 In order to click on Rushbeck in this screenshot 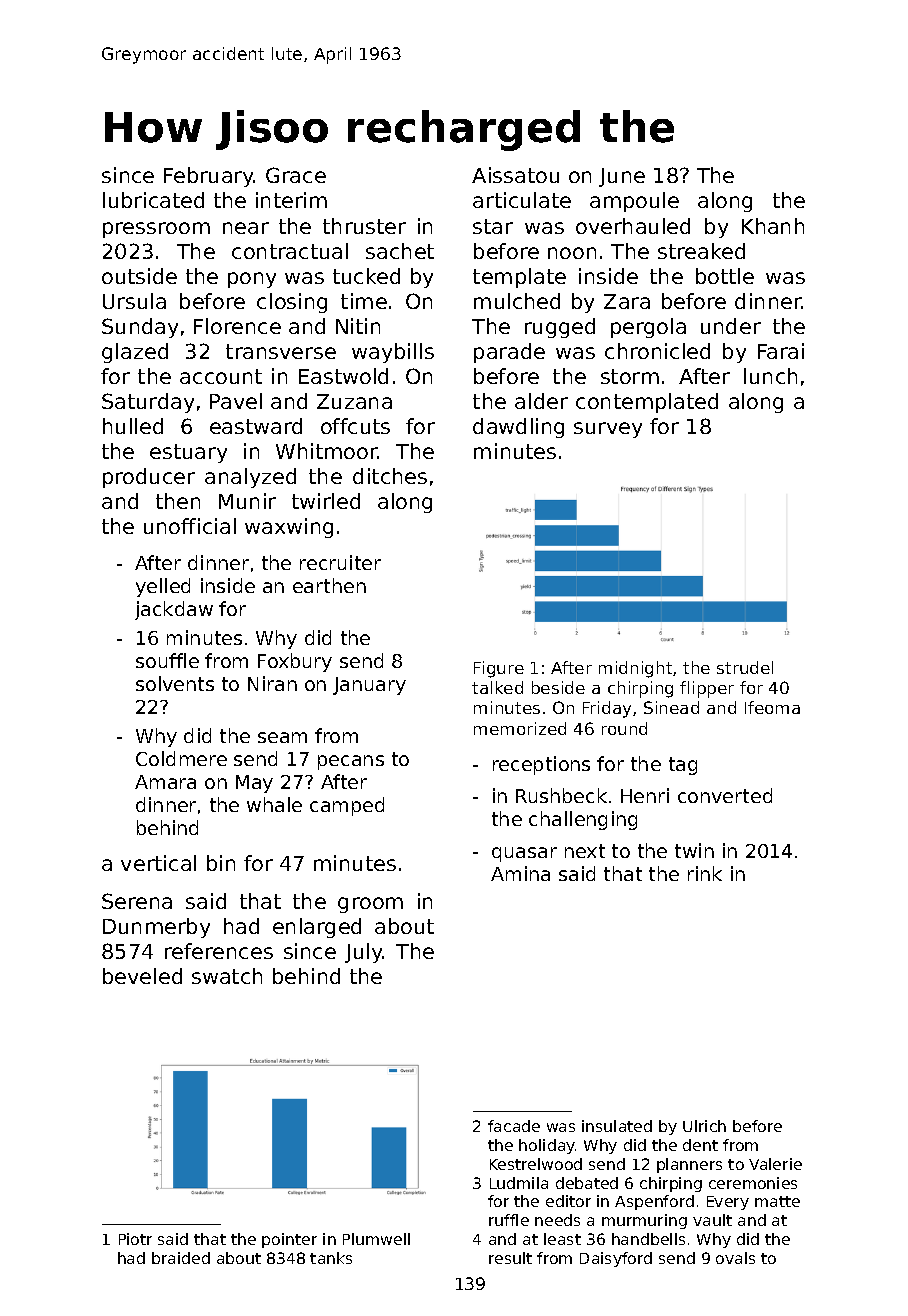, I will do `click(561, 795)`.
